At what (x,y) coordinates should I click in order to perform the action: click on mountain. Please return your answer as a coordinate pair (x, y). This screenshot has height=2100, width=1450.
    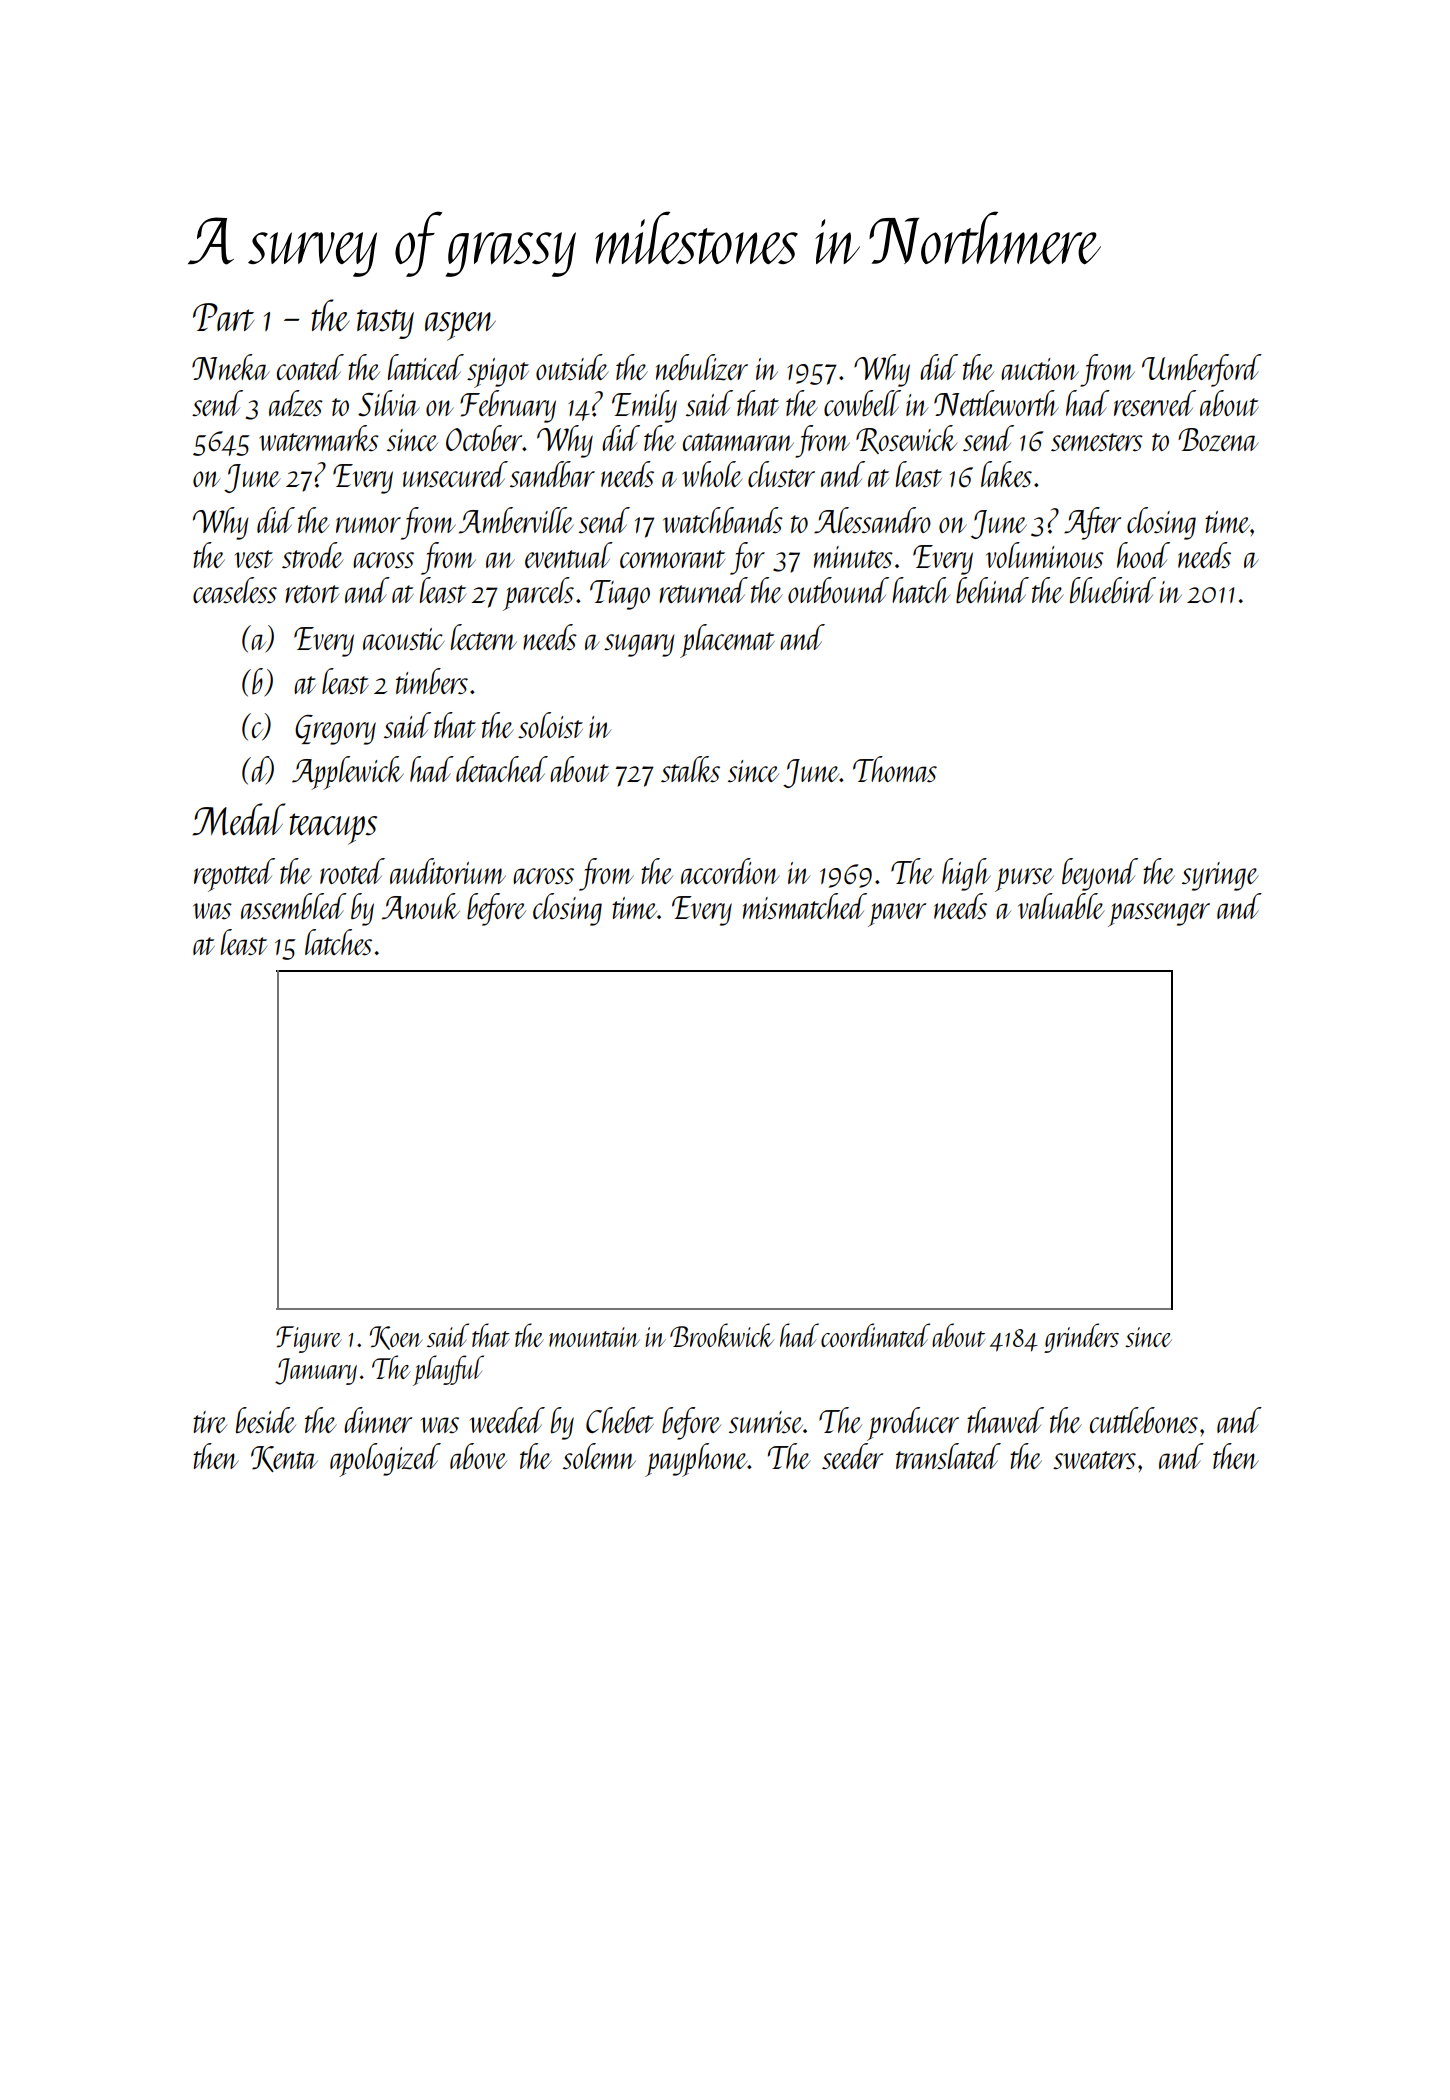
    Looking at the image, I should click on (594, 1337).
